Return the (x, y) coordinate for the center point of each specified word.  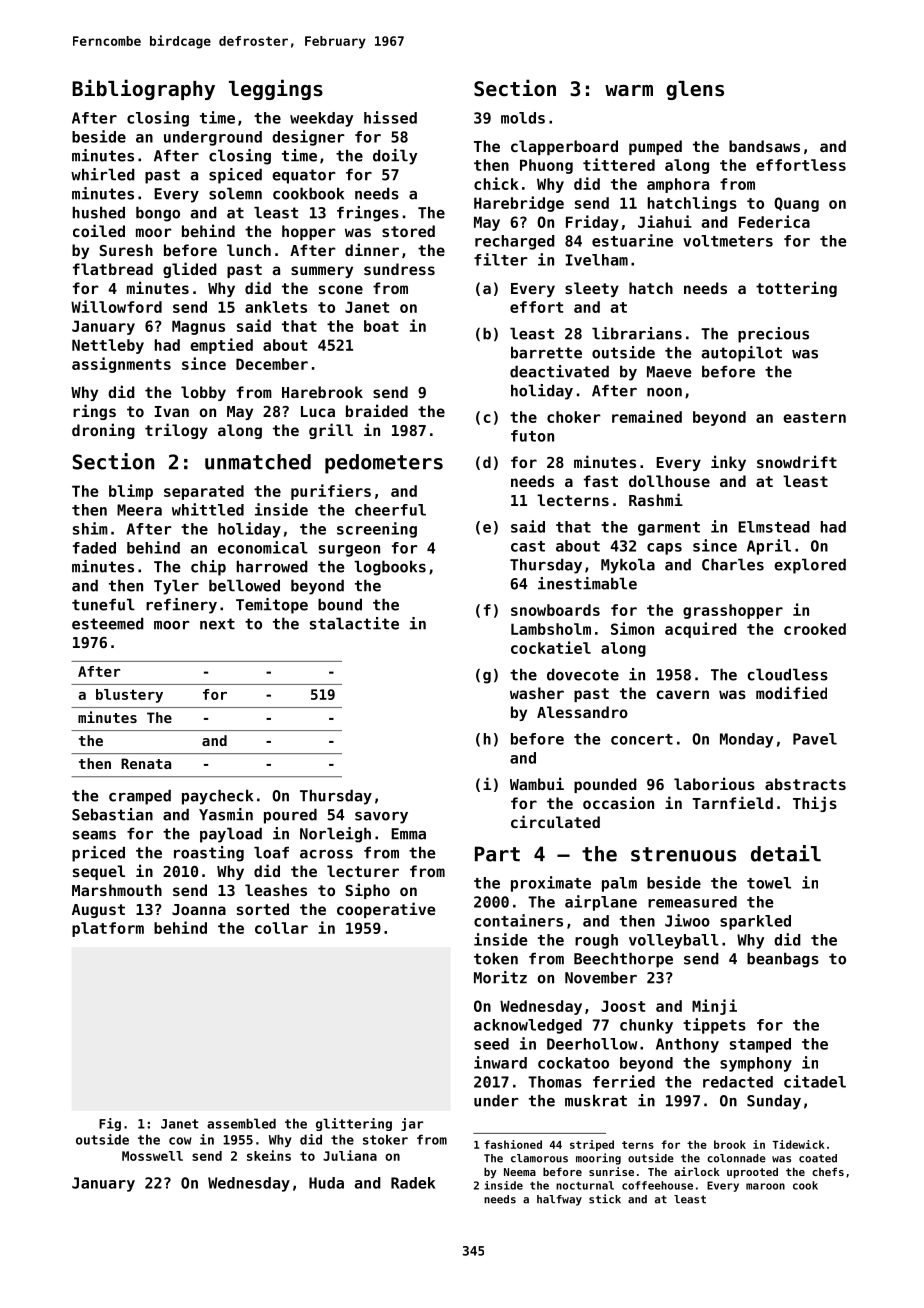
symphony (756, 1064)
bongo (158, 214)
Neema (520, 1172)
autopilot (741, 354)
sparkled (755, 922)
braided (377, 410)
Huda (326, 1183)
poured (290, 816)
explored (810, 566)
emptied (221, 346)
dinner (372, 249)
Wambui (537, 783)
